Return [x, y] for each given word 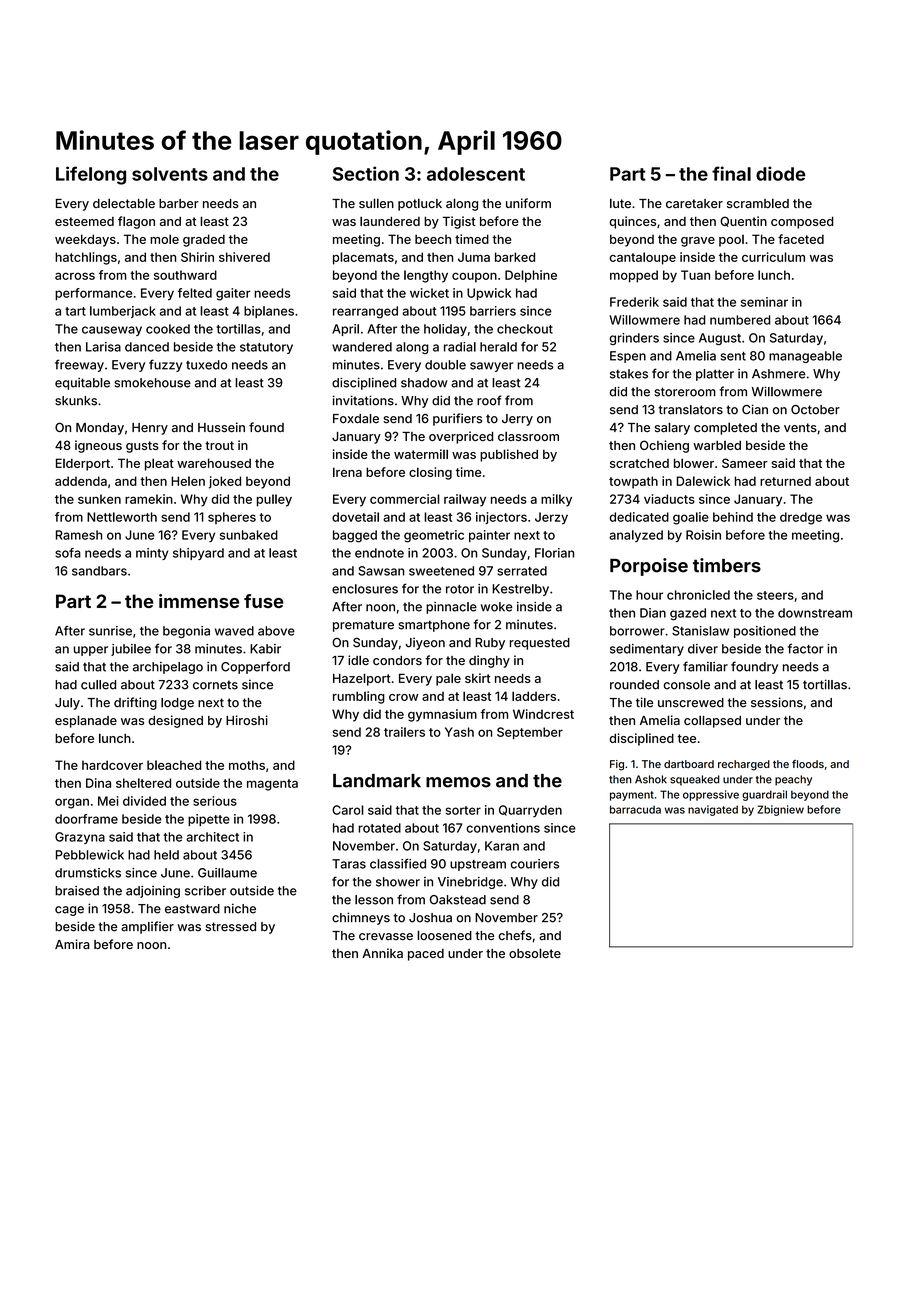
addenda [81, 481]
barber [179, 203]
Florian [554, 553]
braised [77, 891]
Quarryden [530, 811]
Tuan [695, 275]
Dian [653, 613]
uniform [528, 203]
